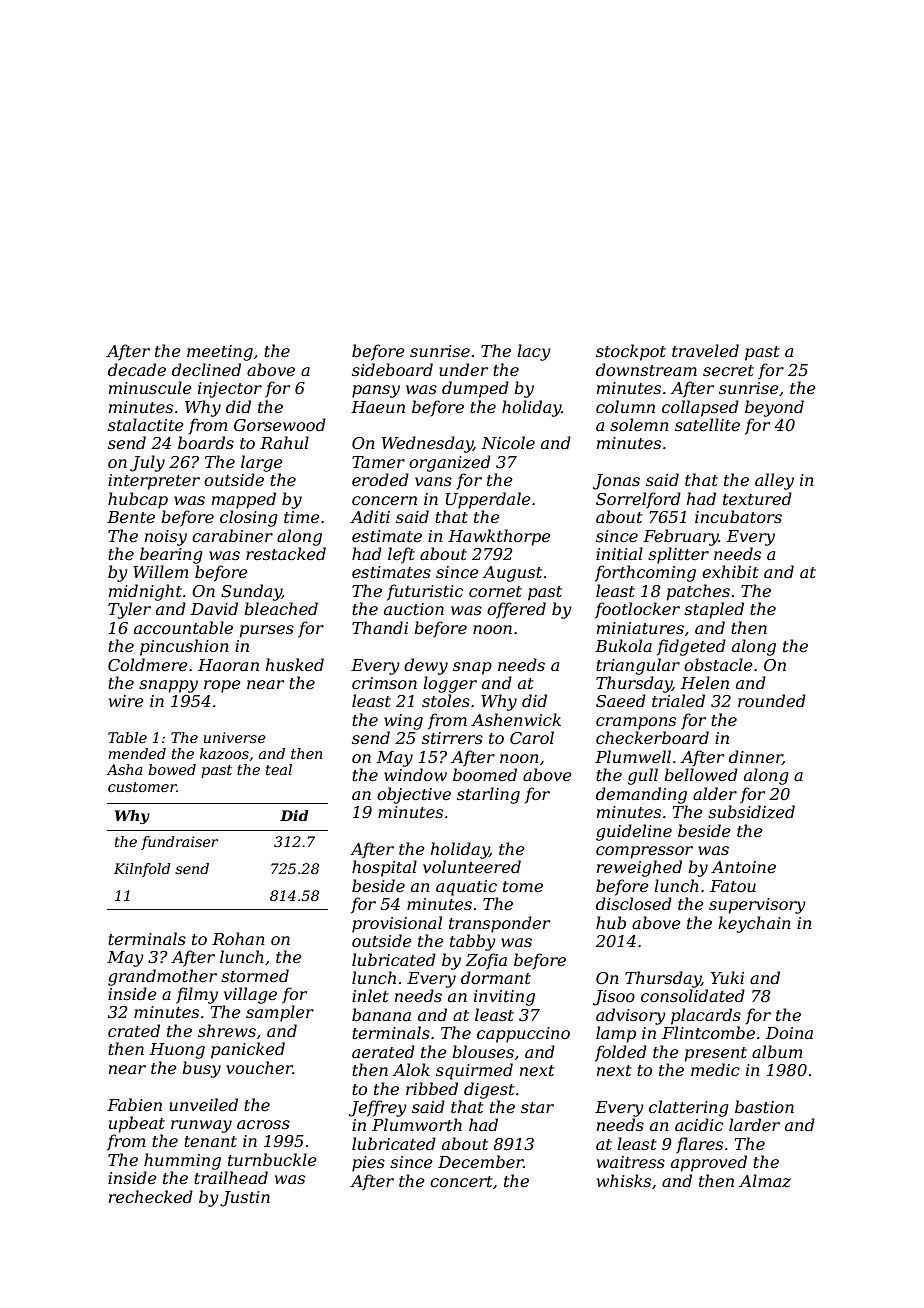 The width and height of the page is (924, 1308). Describe the element at coordinates (414, 609) in the page. I see `auction` at that location.
